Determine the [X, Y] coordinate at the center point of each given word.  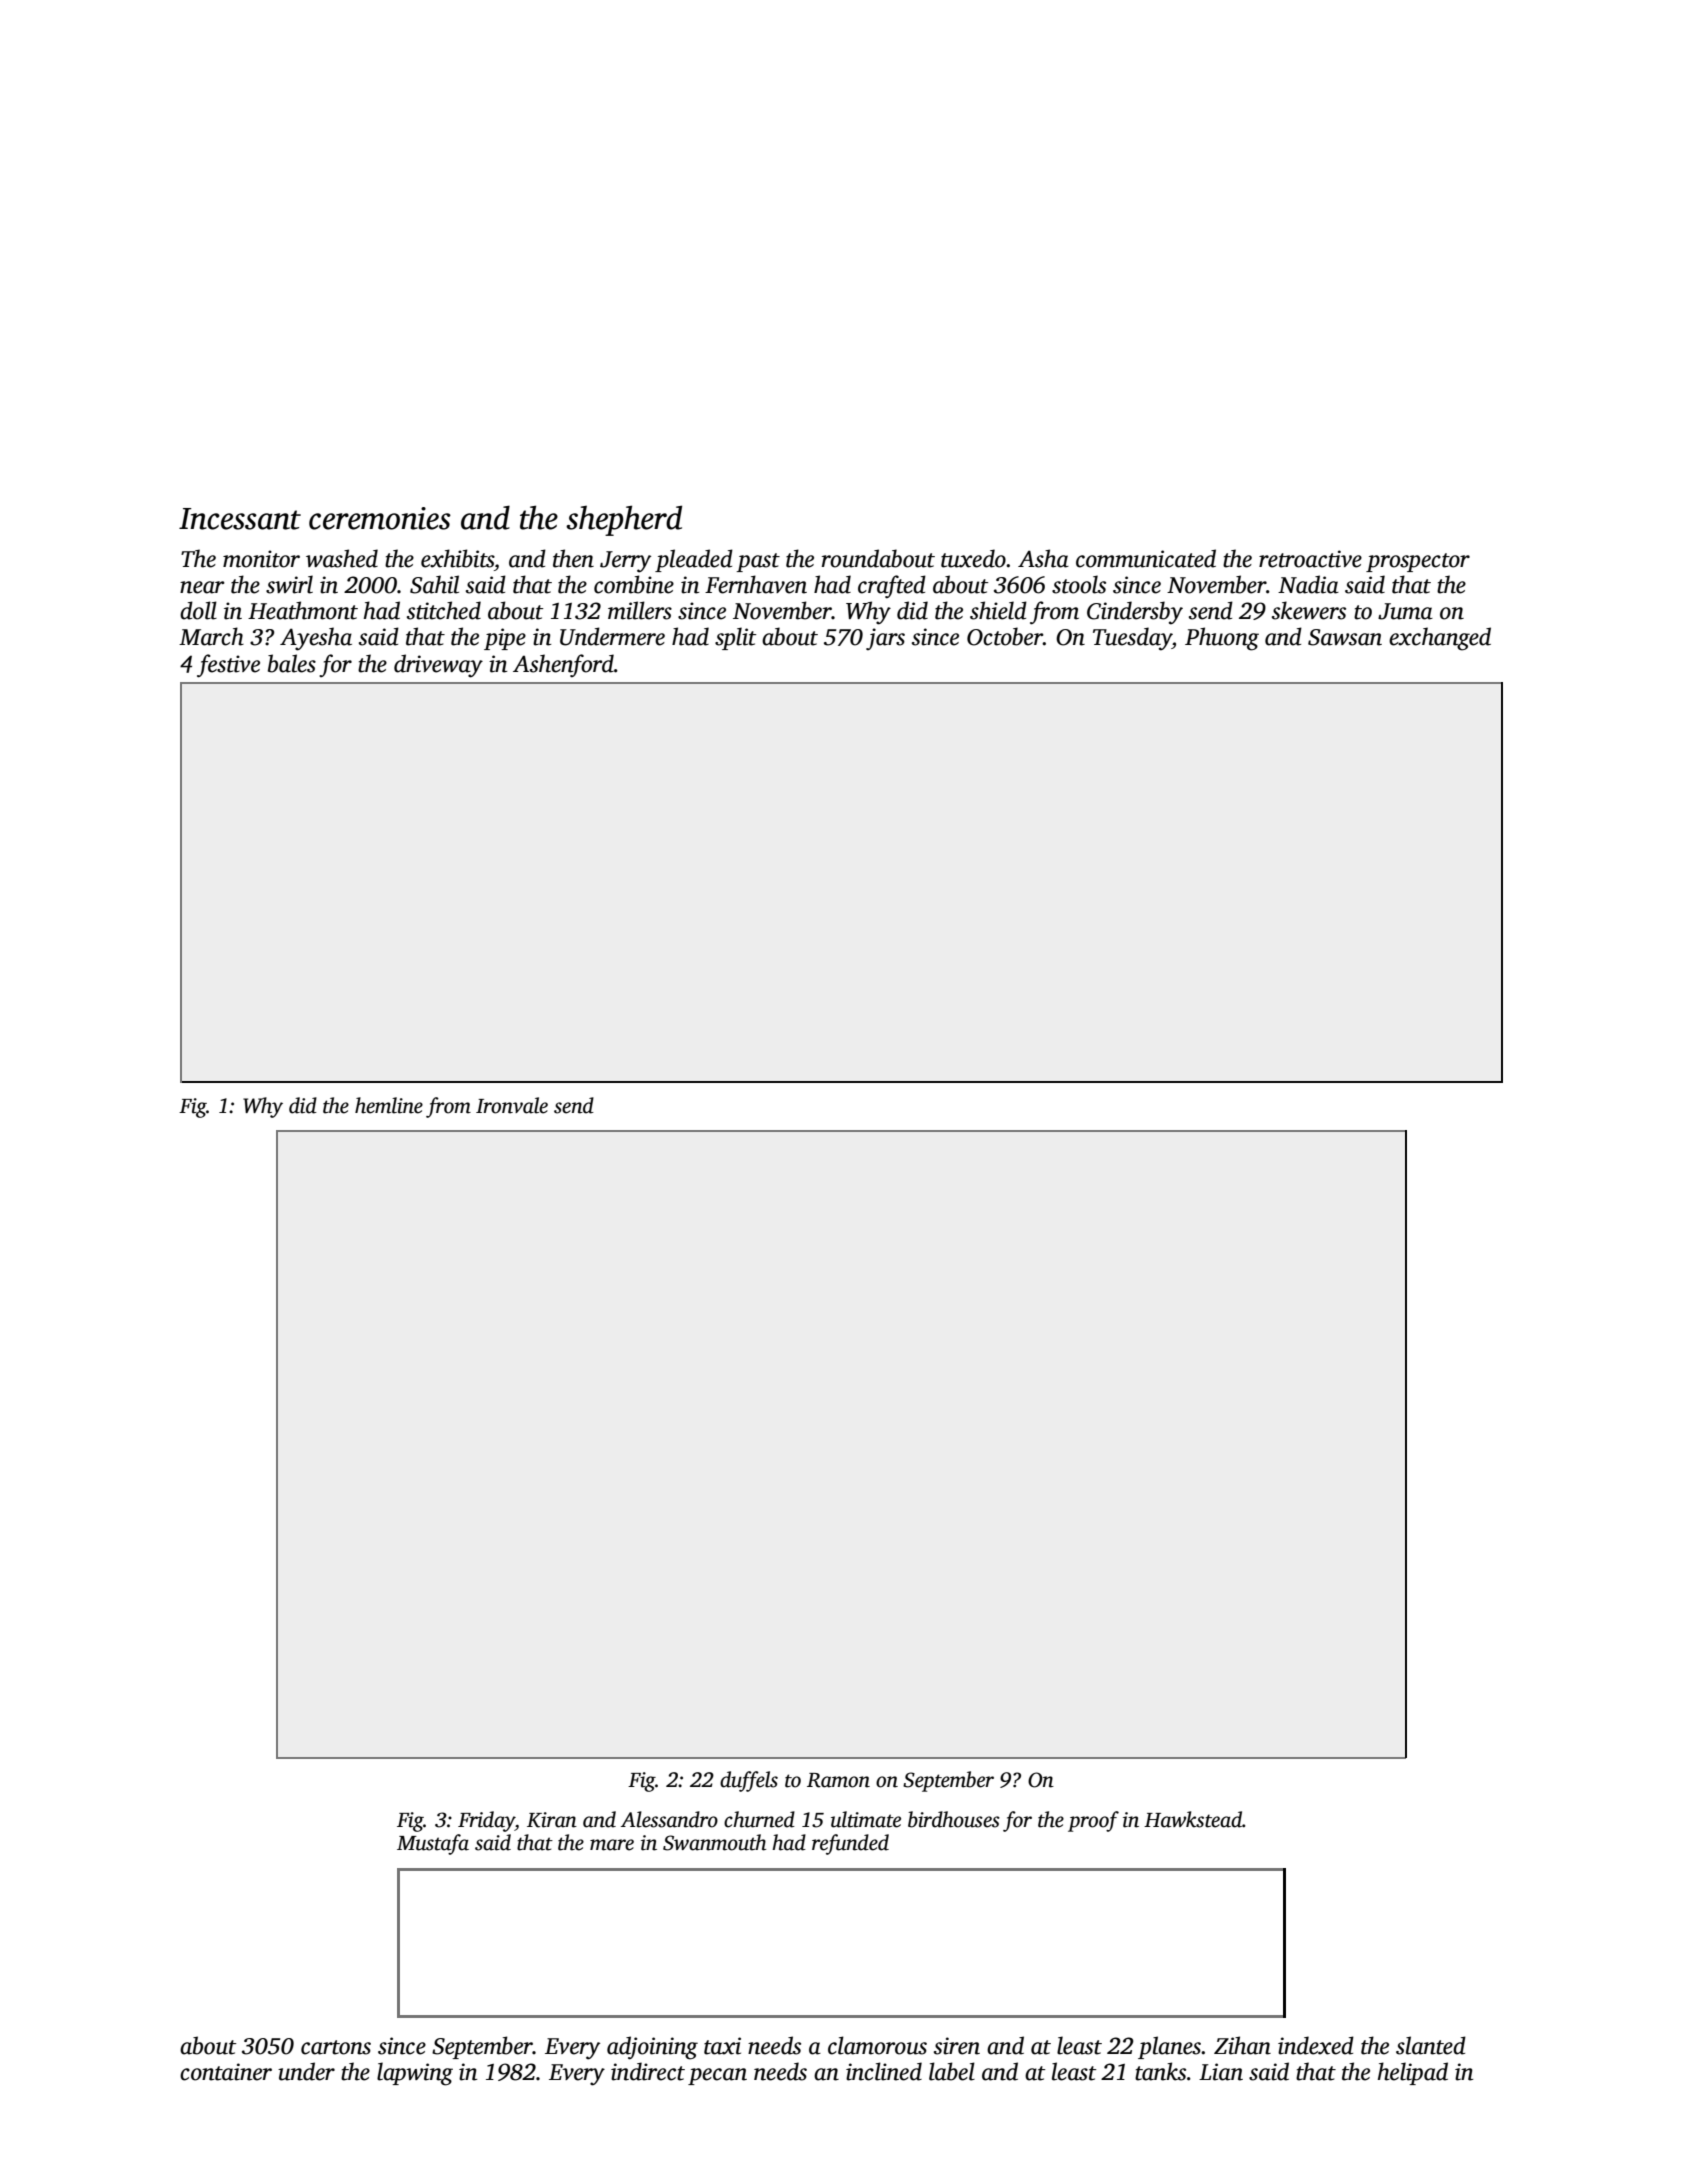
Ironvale [512, 1105]
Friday [486, 1821]
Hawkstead [1193, 1819]
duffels [749, 1781]
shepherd [624, 520]
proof [1093, 1821]
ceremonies [380, 518]
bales [292, 663]
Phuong [1222, 639]
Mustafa [433, 1844]
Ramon [838, 1780]
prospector [1418, 562]
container [226, 2072]
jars [885, 639]
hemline [389, 1105]
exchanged [1440, 639]
